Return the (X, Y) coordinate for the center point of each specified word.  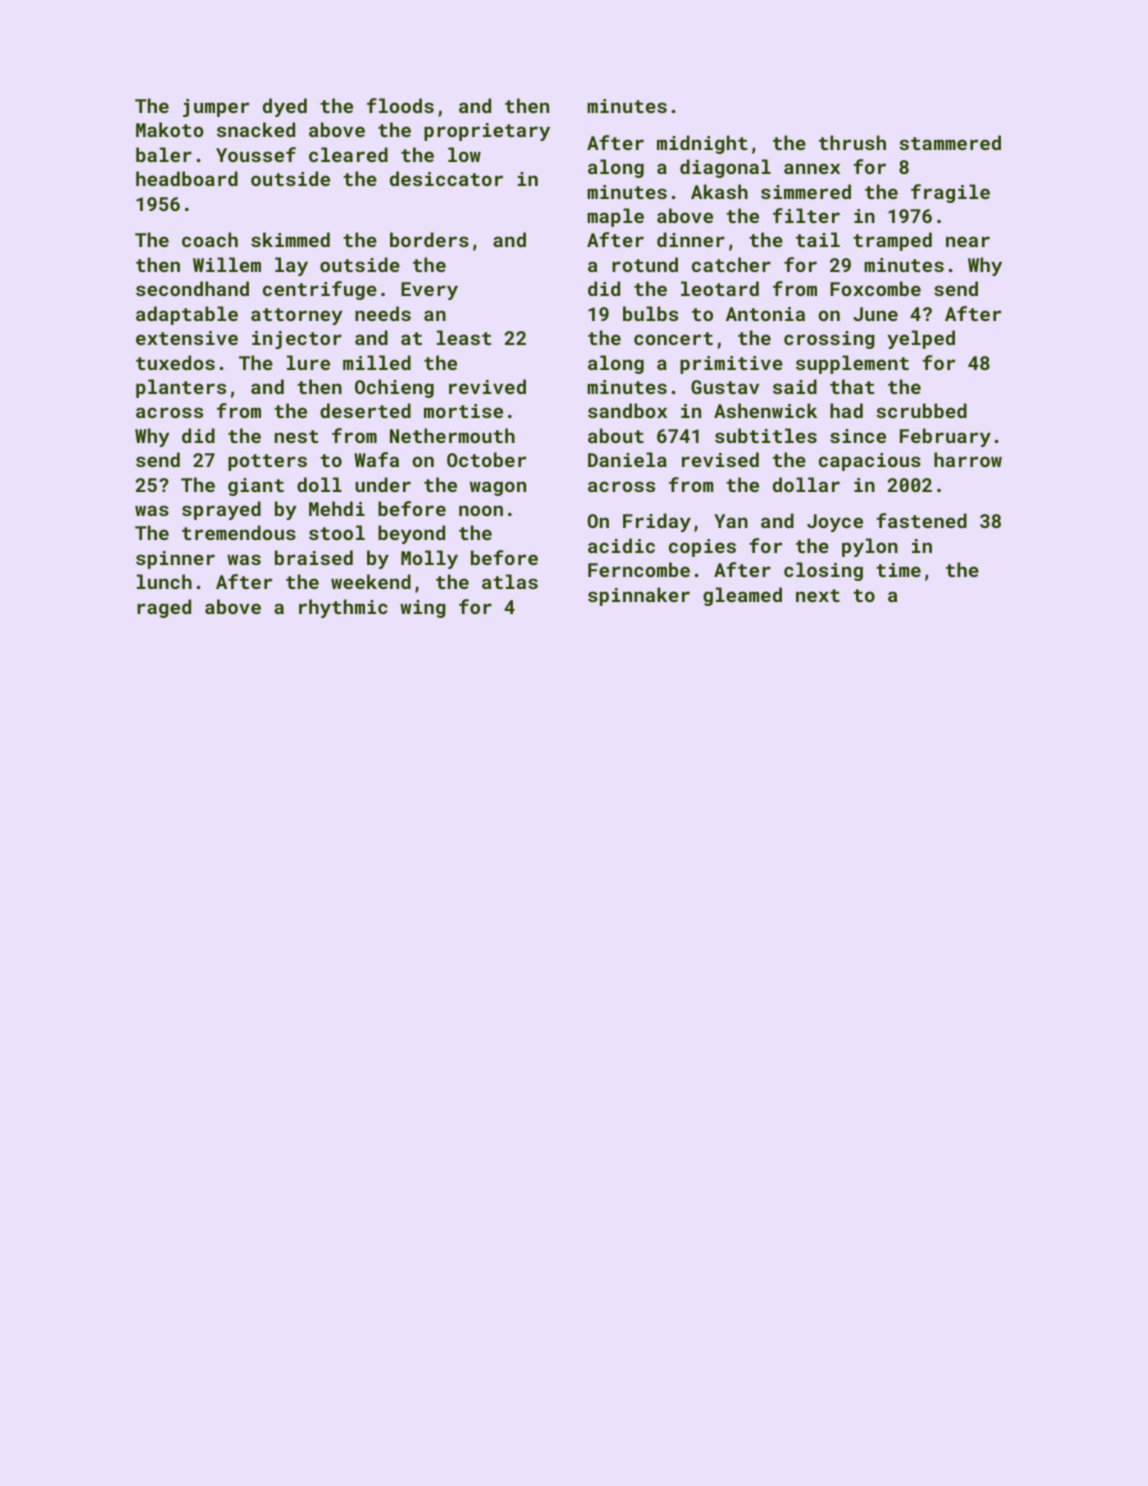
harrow (968, 459)
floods (400, 105)
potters (267, 462)
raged (164, 608)
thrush (852, 142)
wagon (498, 488)
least (464, 337)
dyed (285, 107)
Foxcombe (875, 288)
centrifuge (320, 290)
